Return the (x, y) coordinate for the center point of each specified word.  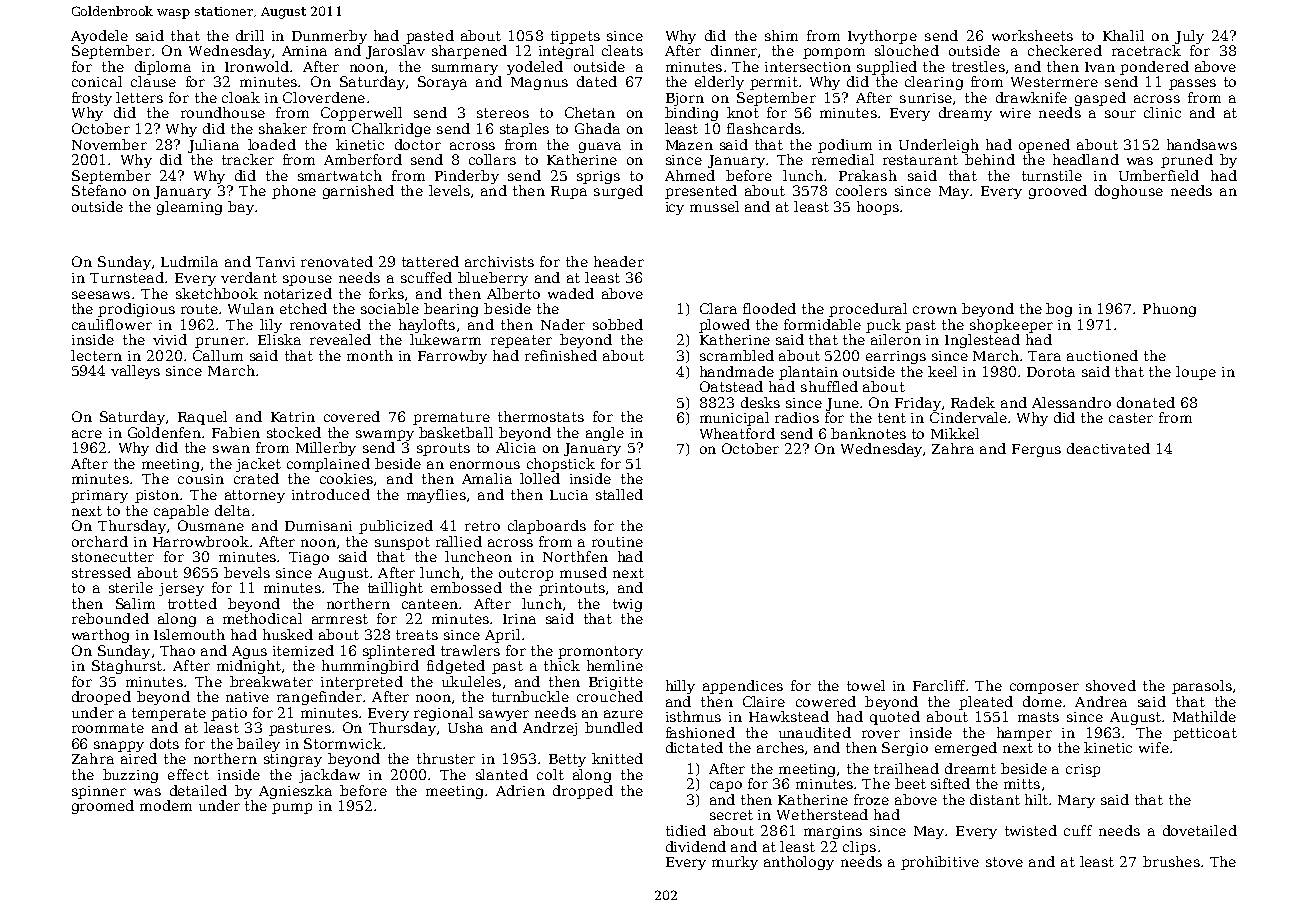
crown (935, 310)
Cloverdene (324, 97)
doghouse (1129, 192)
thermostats (541, 416)
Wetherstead (822, 814)
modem (166, 805)
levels (449, 190)
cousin (201, 479)
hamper (1024, 734)
